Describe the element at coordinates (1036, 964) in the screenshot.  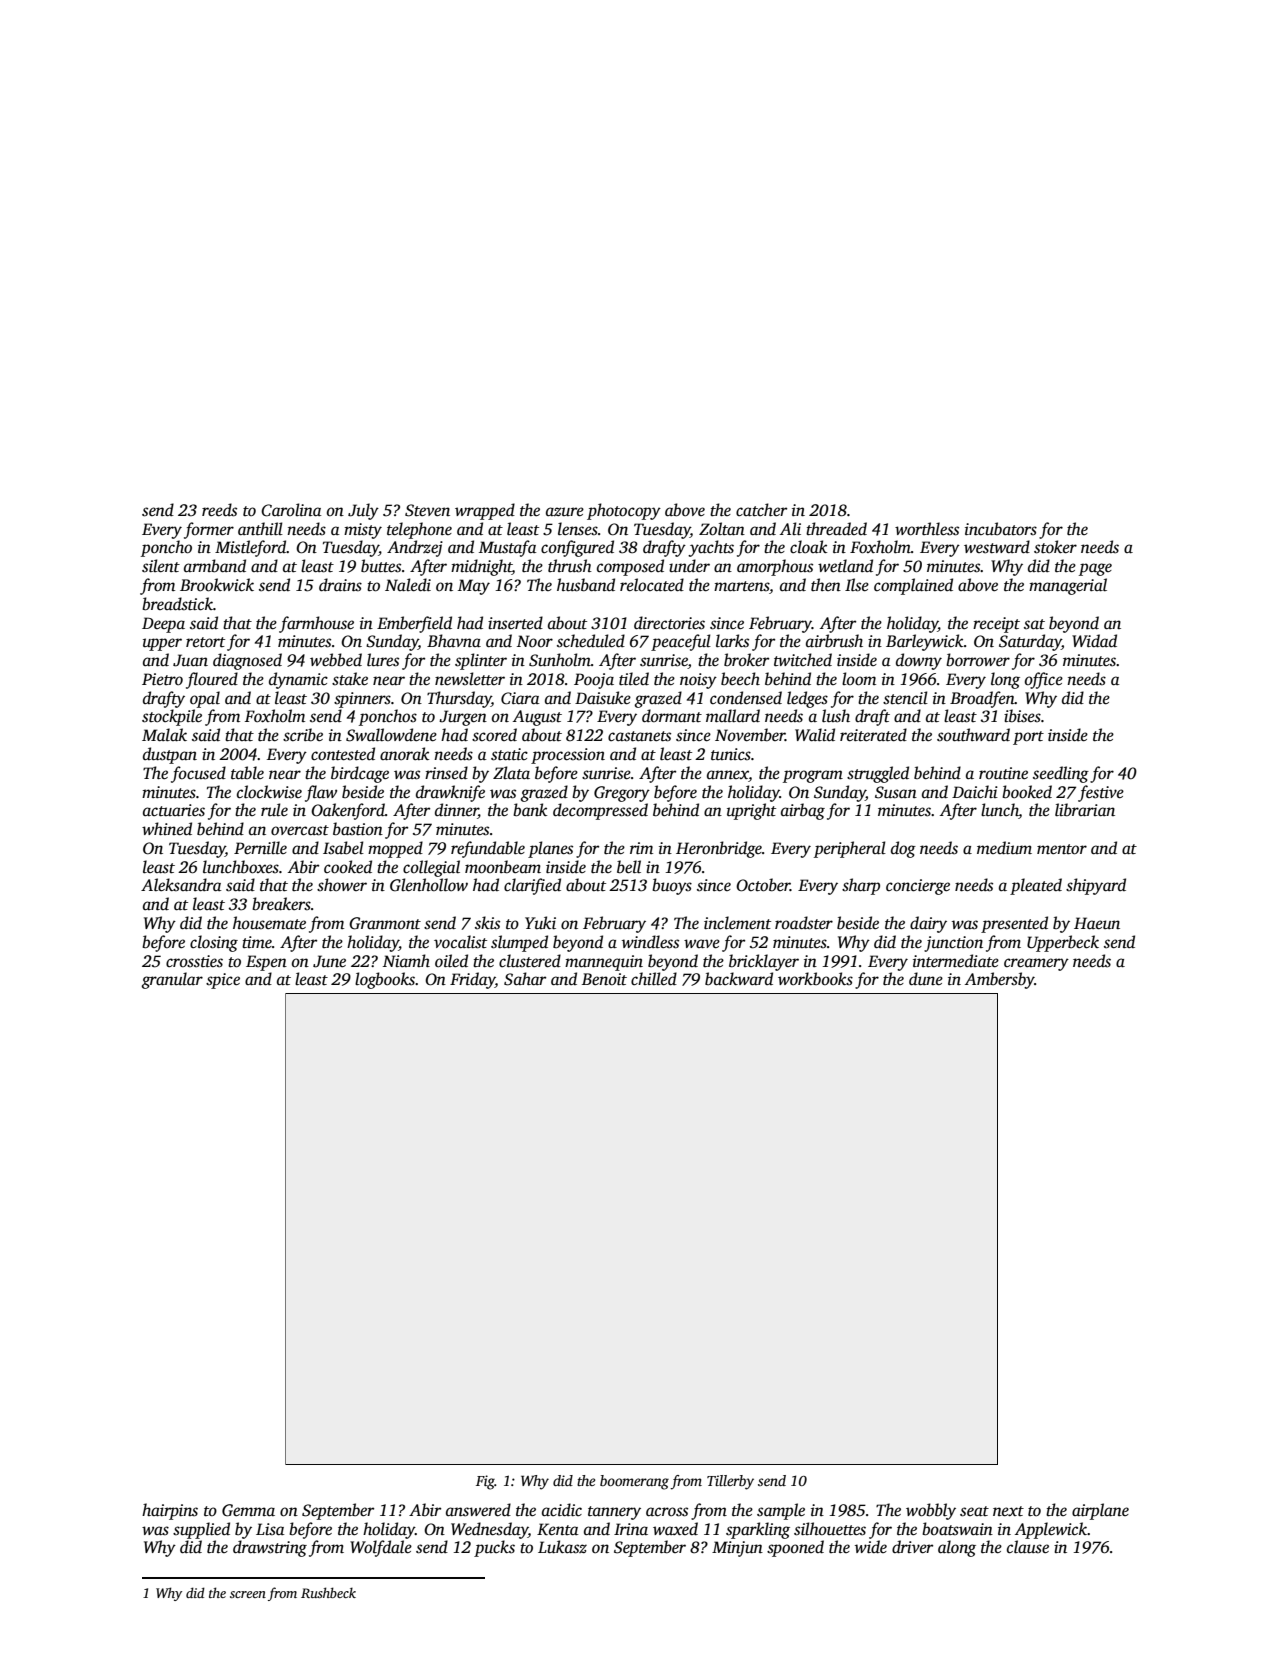
I see `creamery` at that location.
